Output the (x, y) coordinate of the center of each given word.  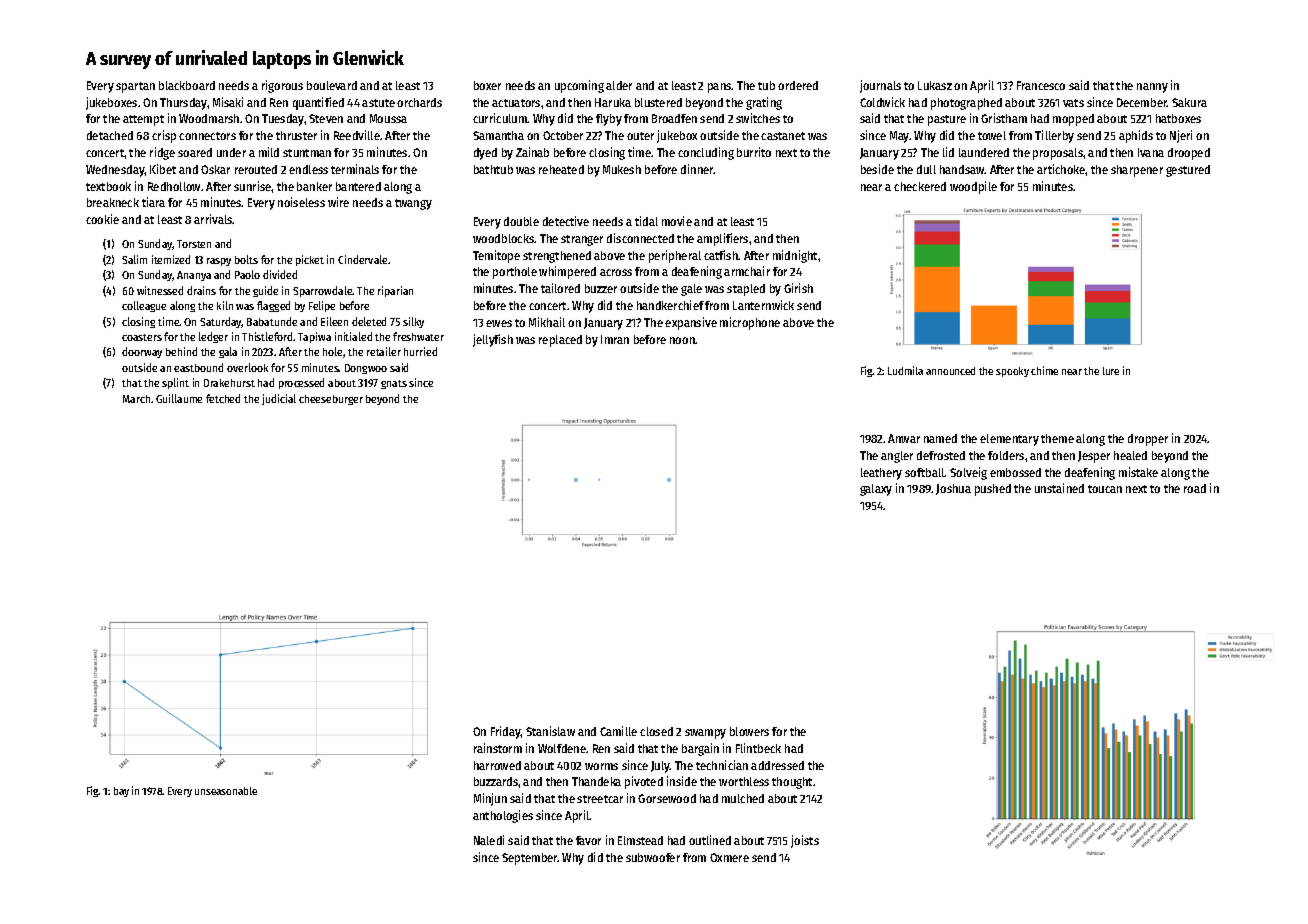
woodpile (973, 187)
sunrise (253, 186)
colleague (144, 306)
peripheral (675, 256)
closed (656, 731)
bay (121, 792)
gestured (1188, 171)
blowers (749, 731)
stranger (582, 240)
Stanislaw (550, 731)
